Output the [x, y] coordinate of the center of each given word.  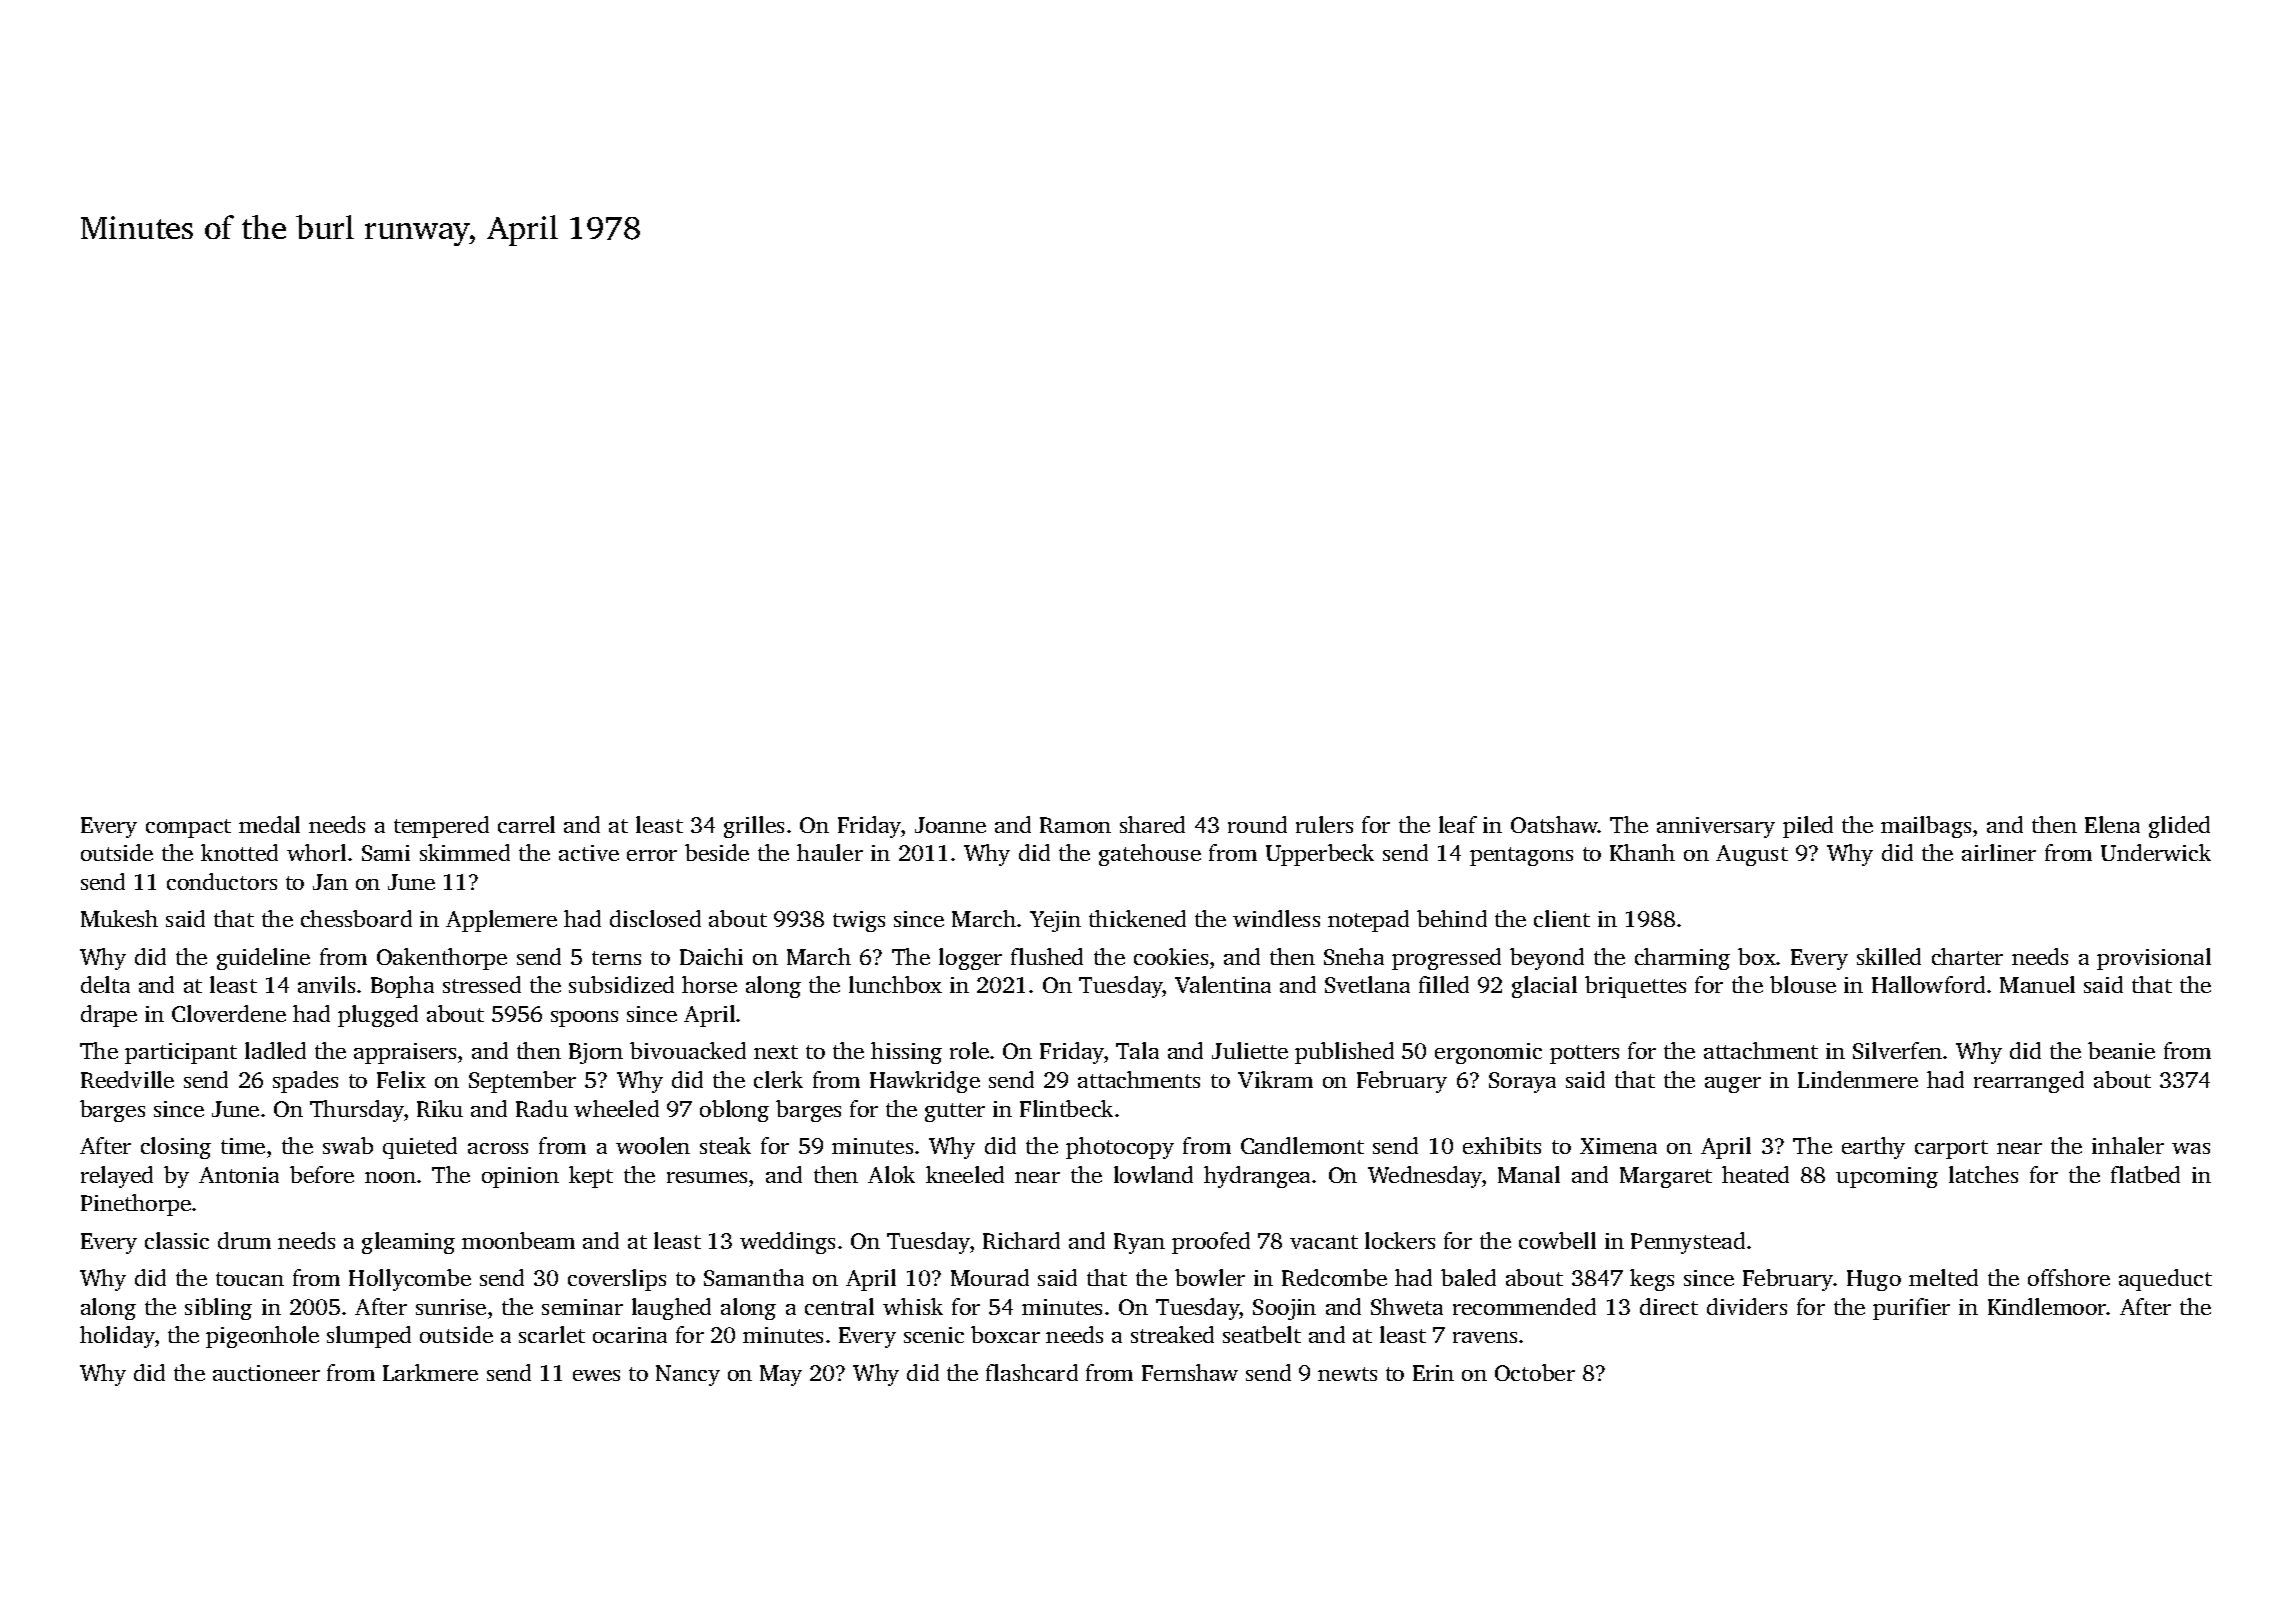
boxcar [1005, 1334]
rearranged [2029, 1082]
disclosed [655, 918]
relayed [117, 1177]
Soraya [1522, 1082]
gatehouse [1150, 855]
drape [109, 1016]
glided [2179, 827]
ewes [596, 1375]
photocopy [1120, 1148]
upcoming [1887, 1177]
